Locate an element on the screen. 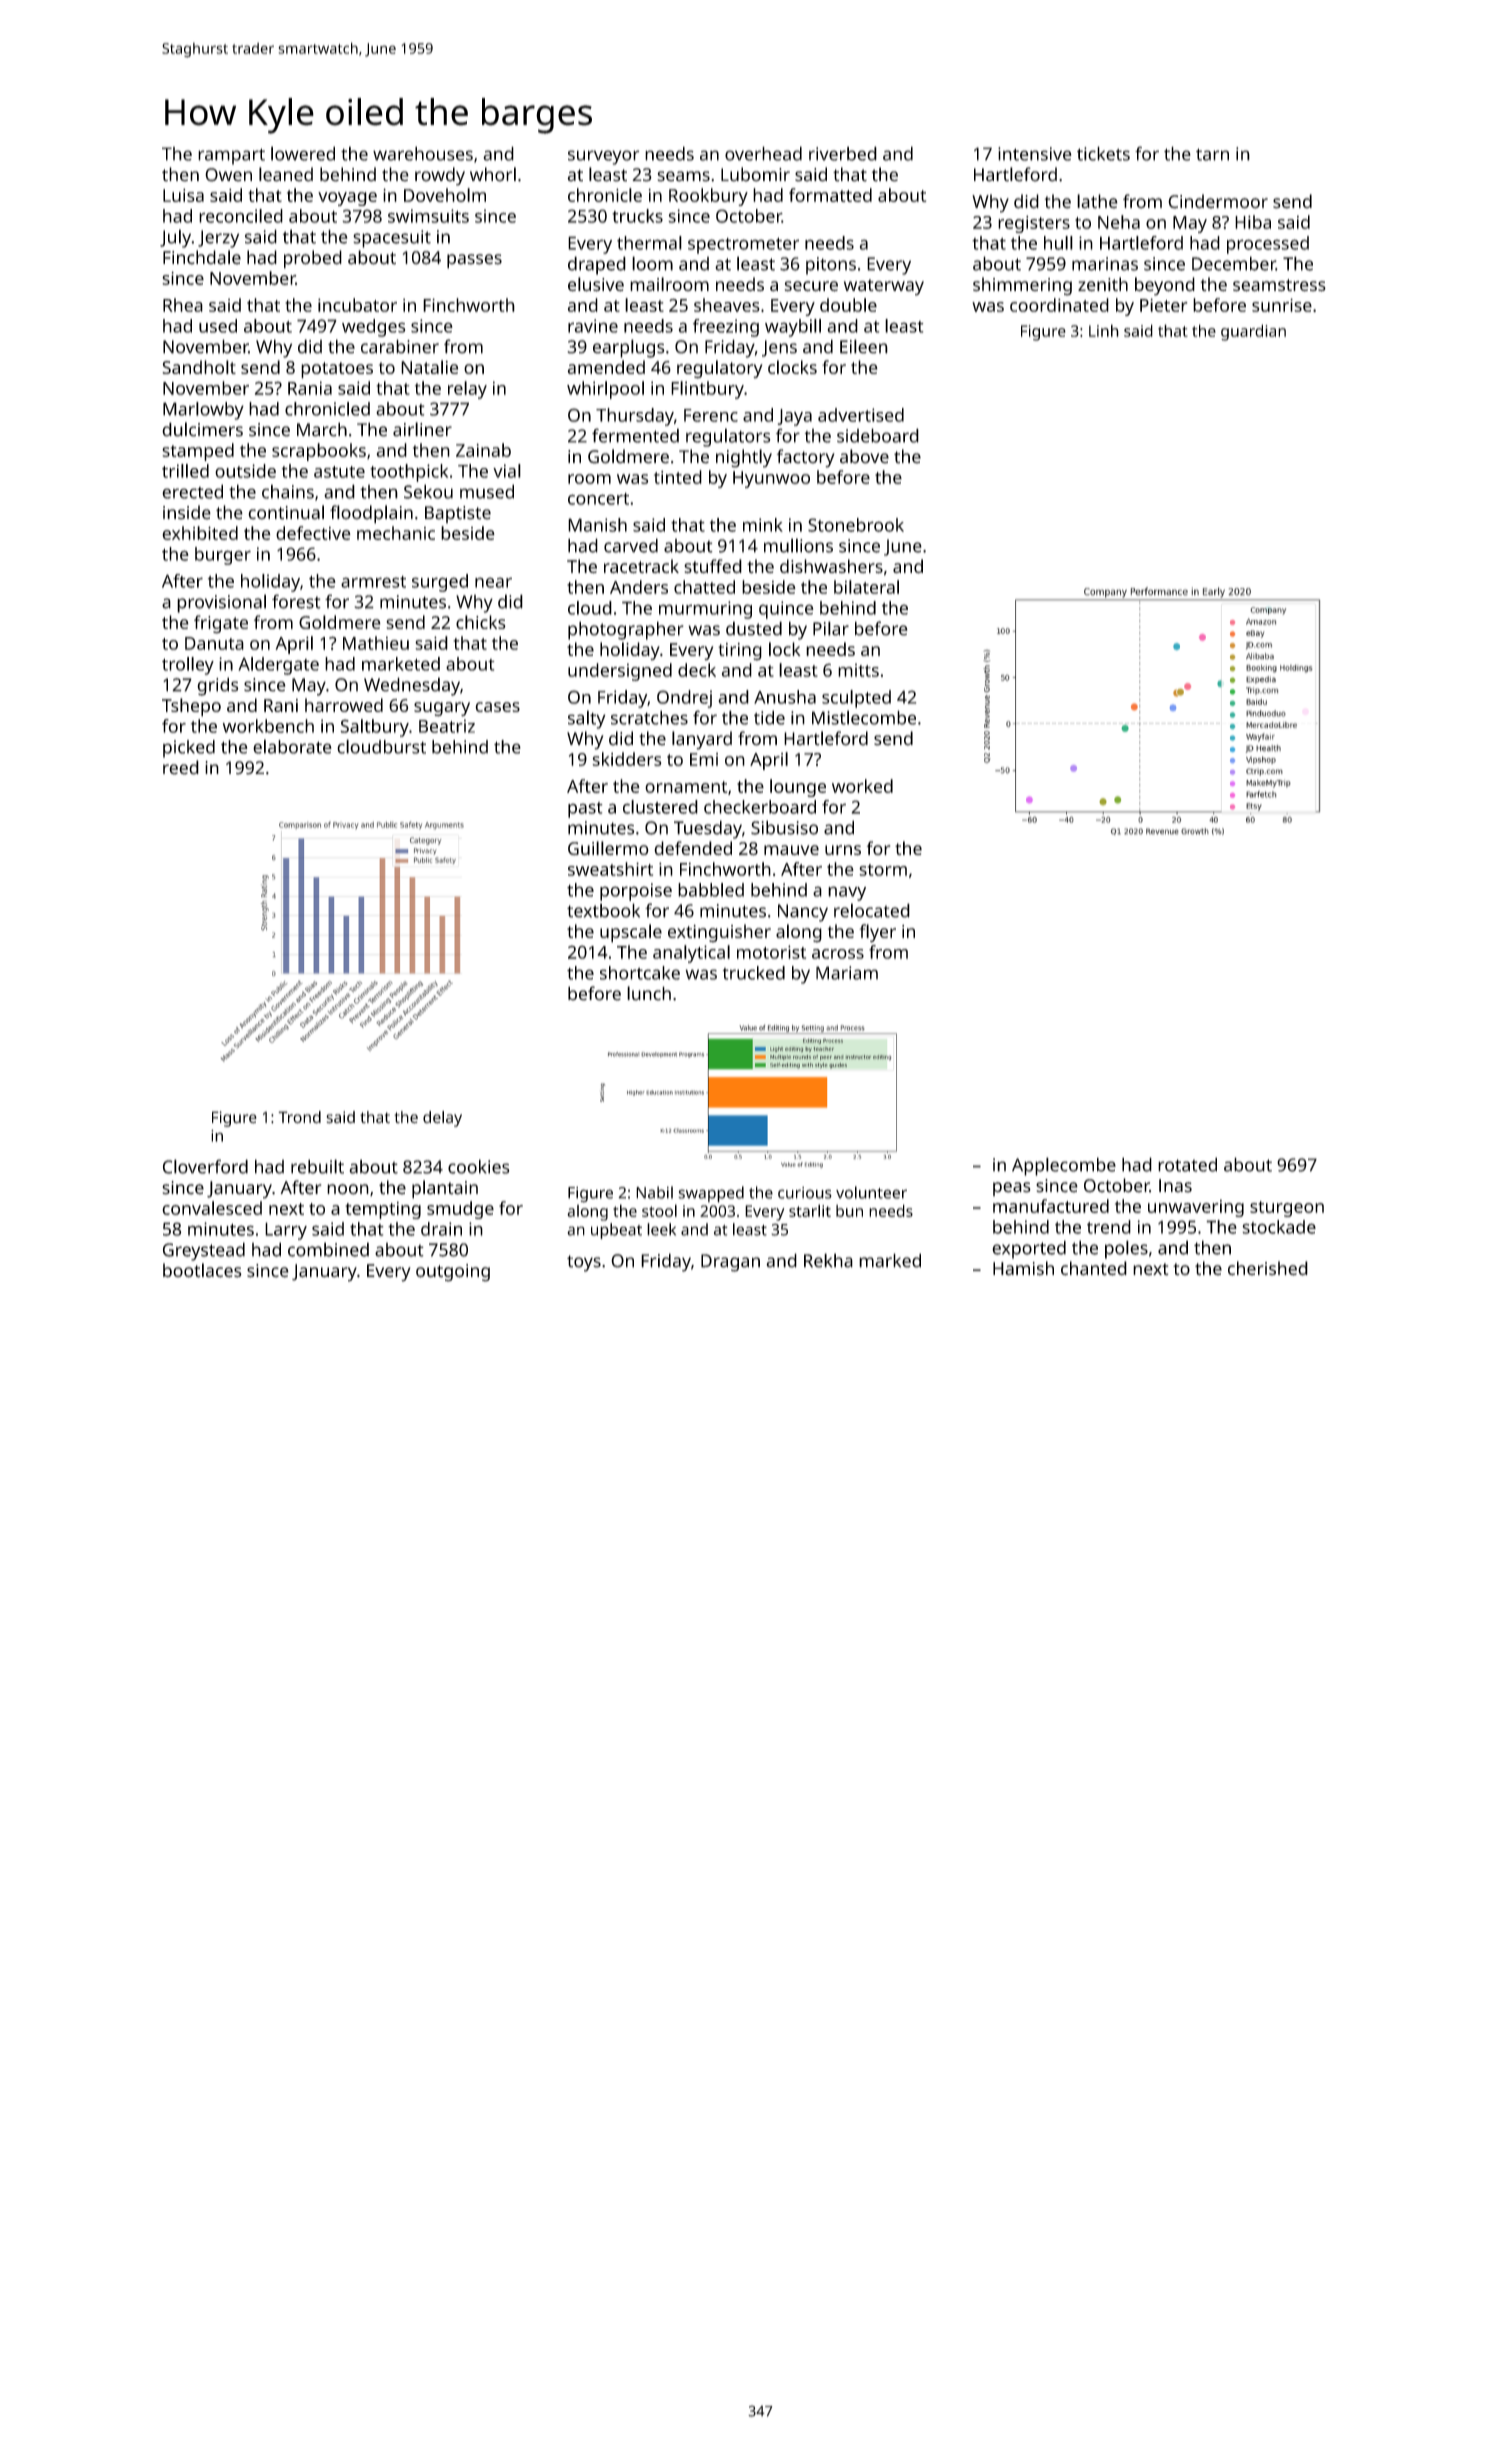 This screenshot has height=2464, width=1496. regulatory is located at coordinates (720, 369).
